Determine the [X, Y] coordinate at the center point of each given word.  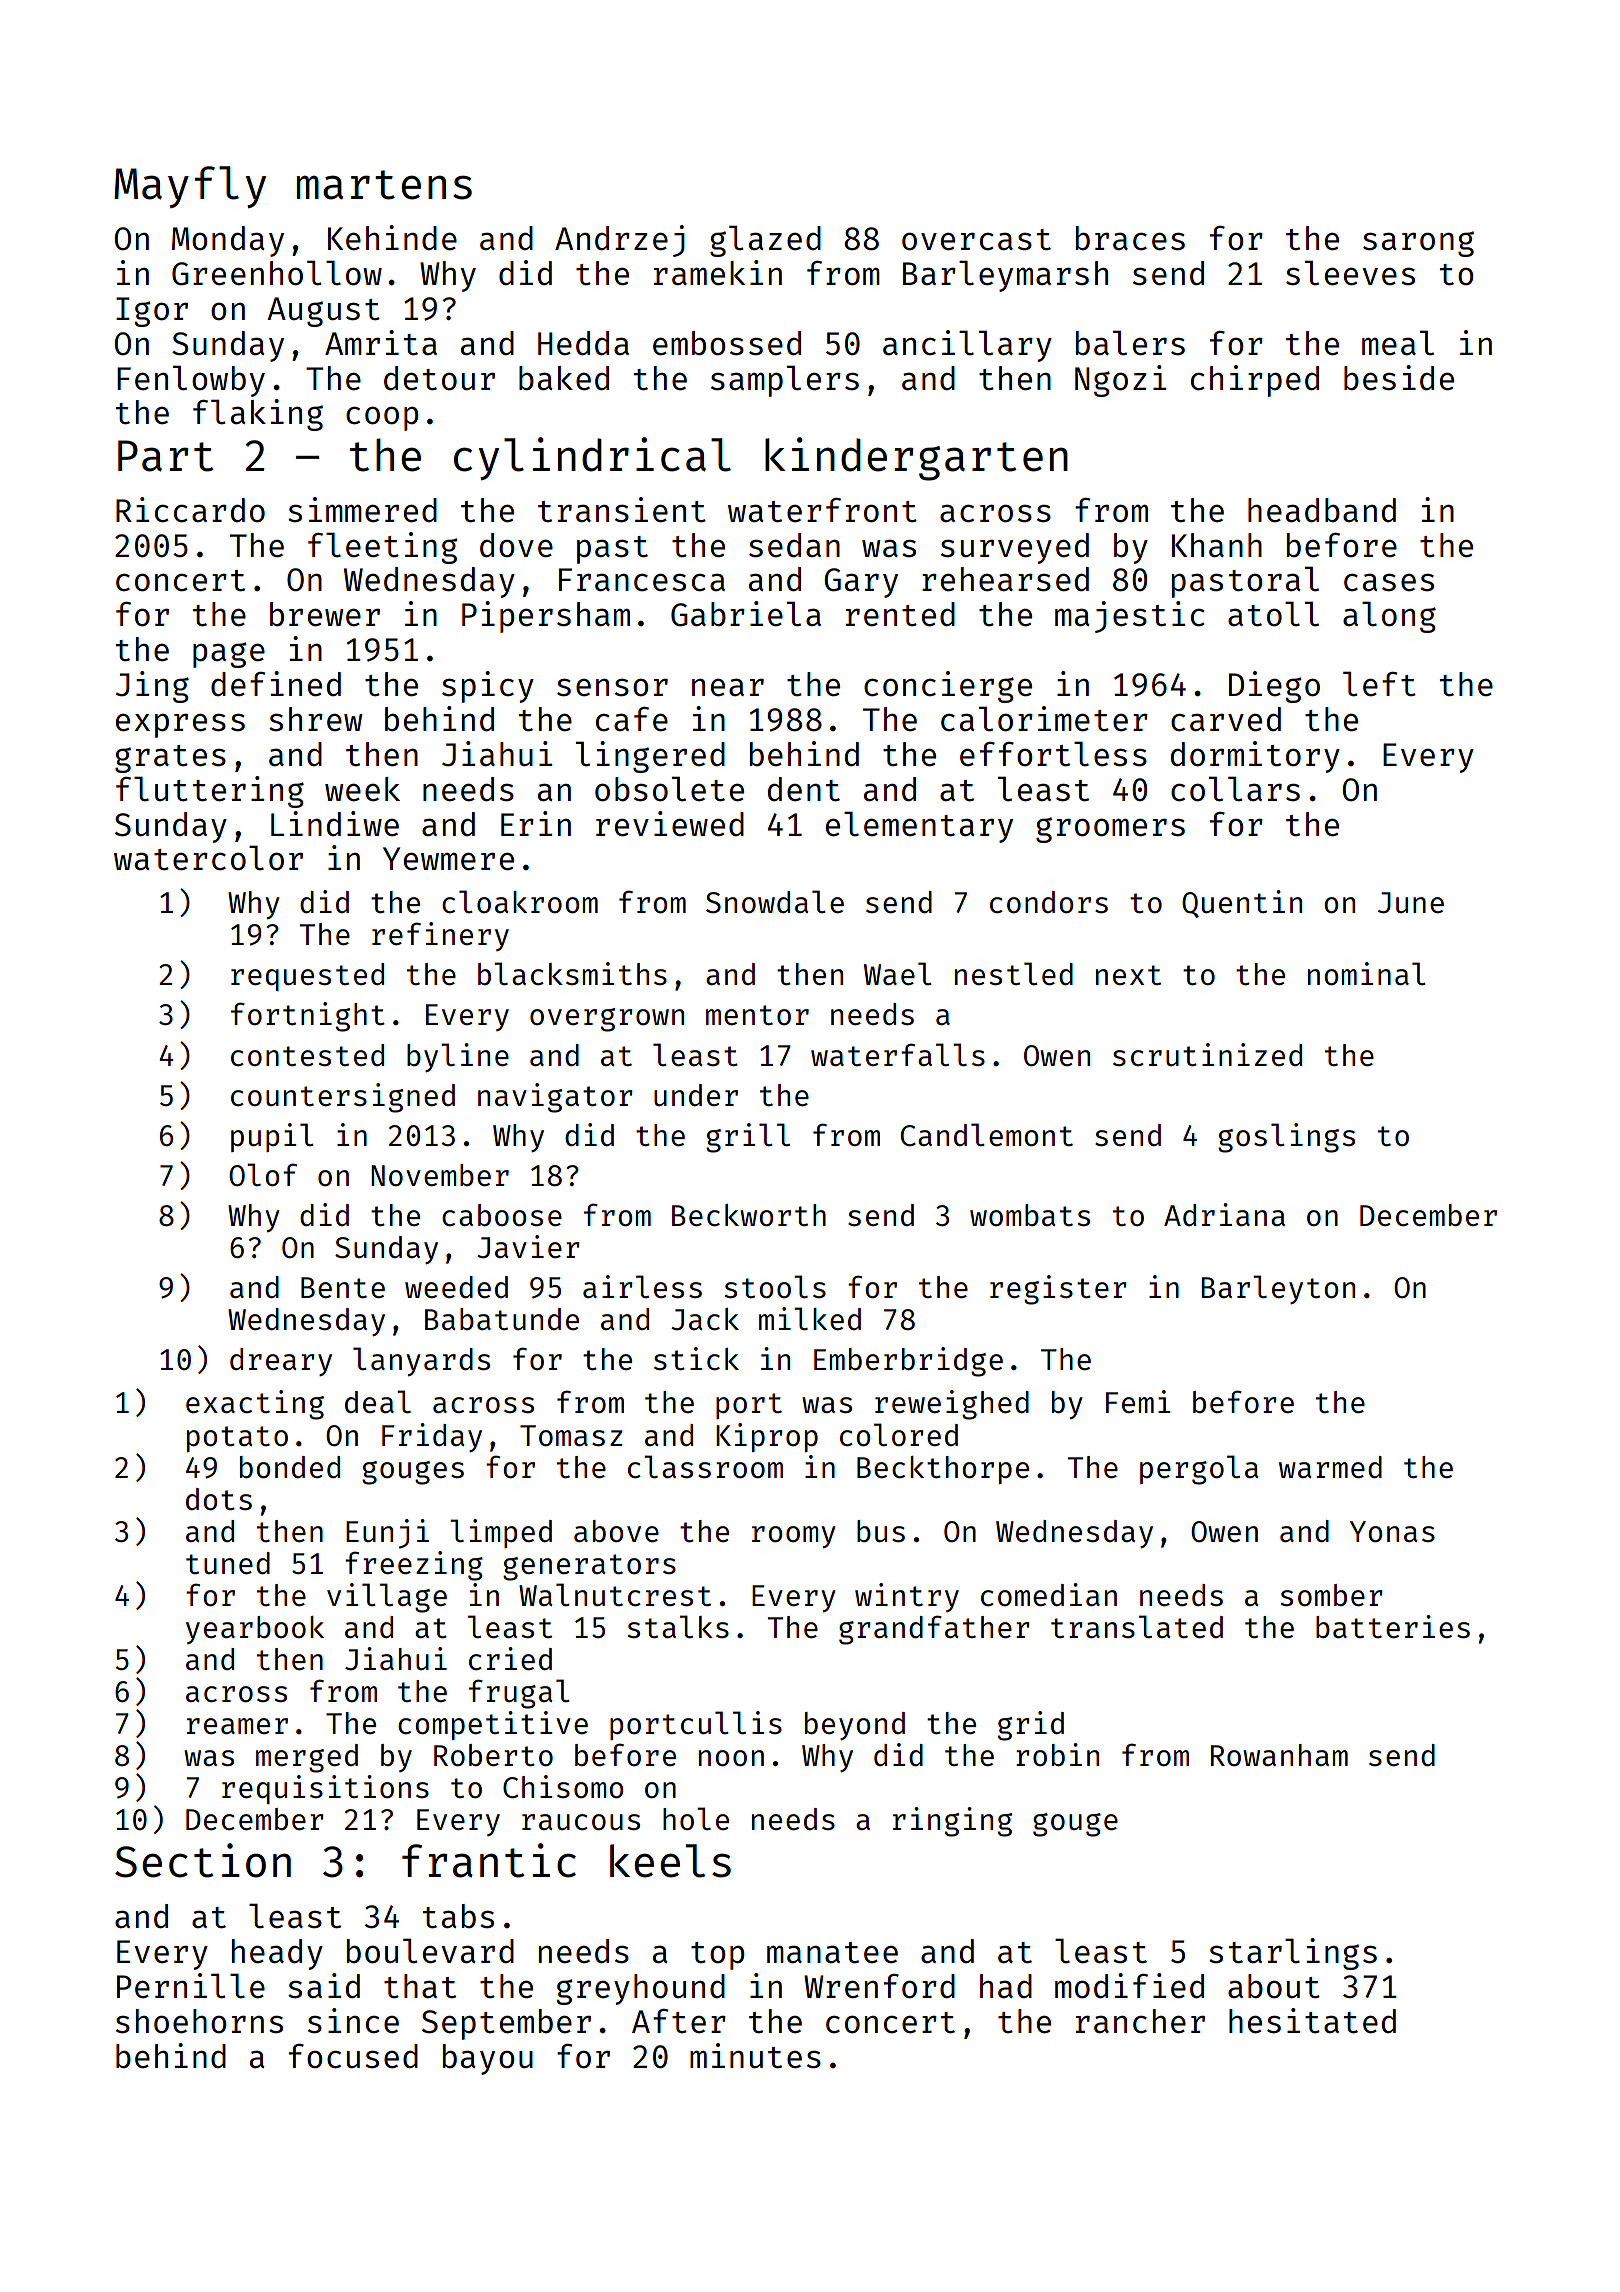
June [1411, 903]
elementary [919, 827]
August [323, 312]
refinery [440, 936]
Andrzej [620, 241]
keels [670, 1861]
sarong [1418, 244]
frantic [489, 1860]
